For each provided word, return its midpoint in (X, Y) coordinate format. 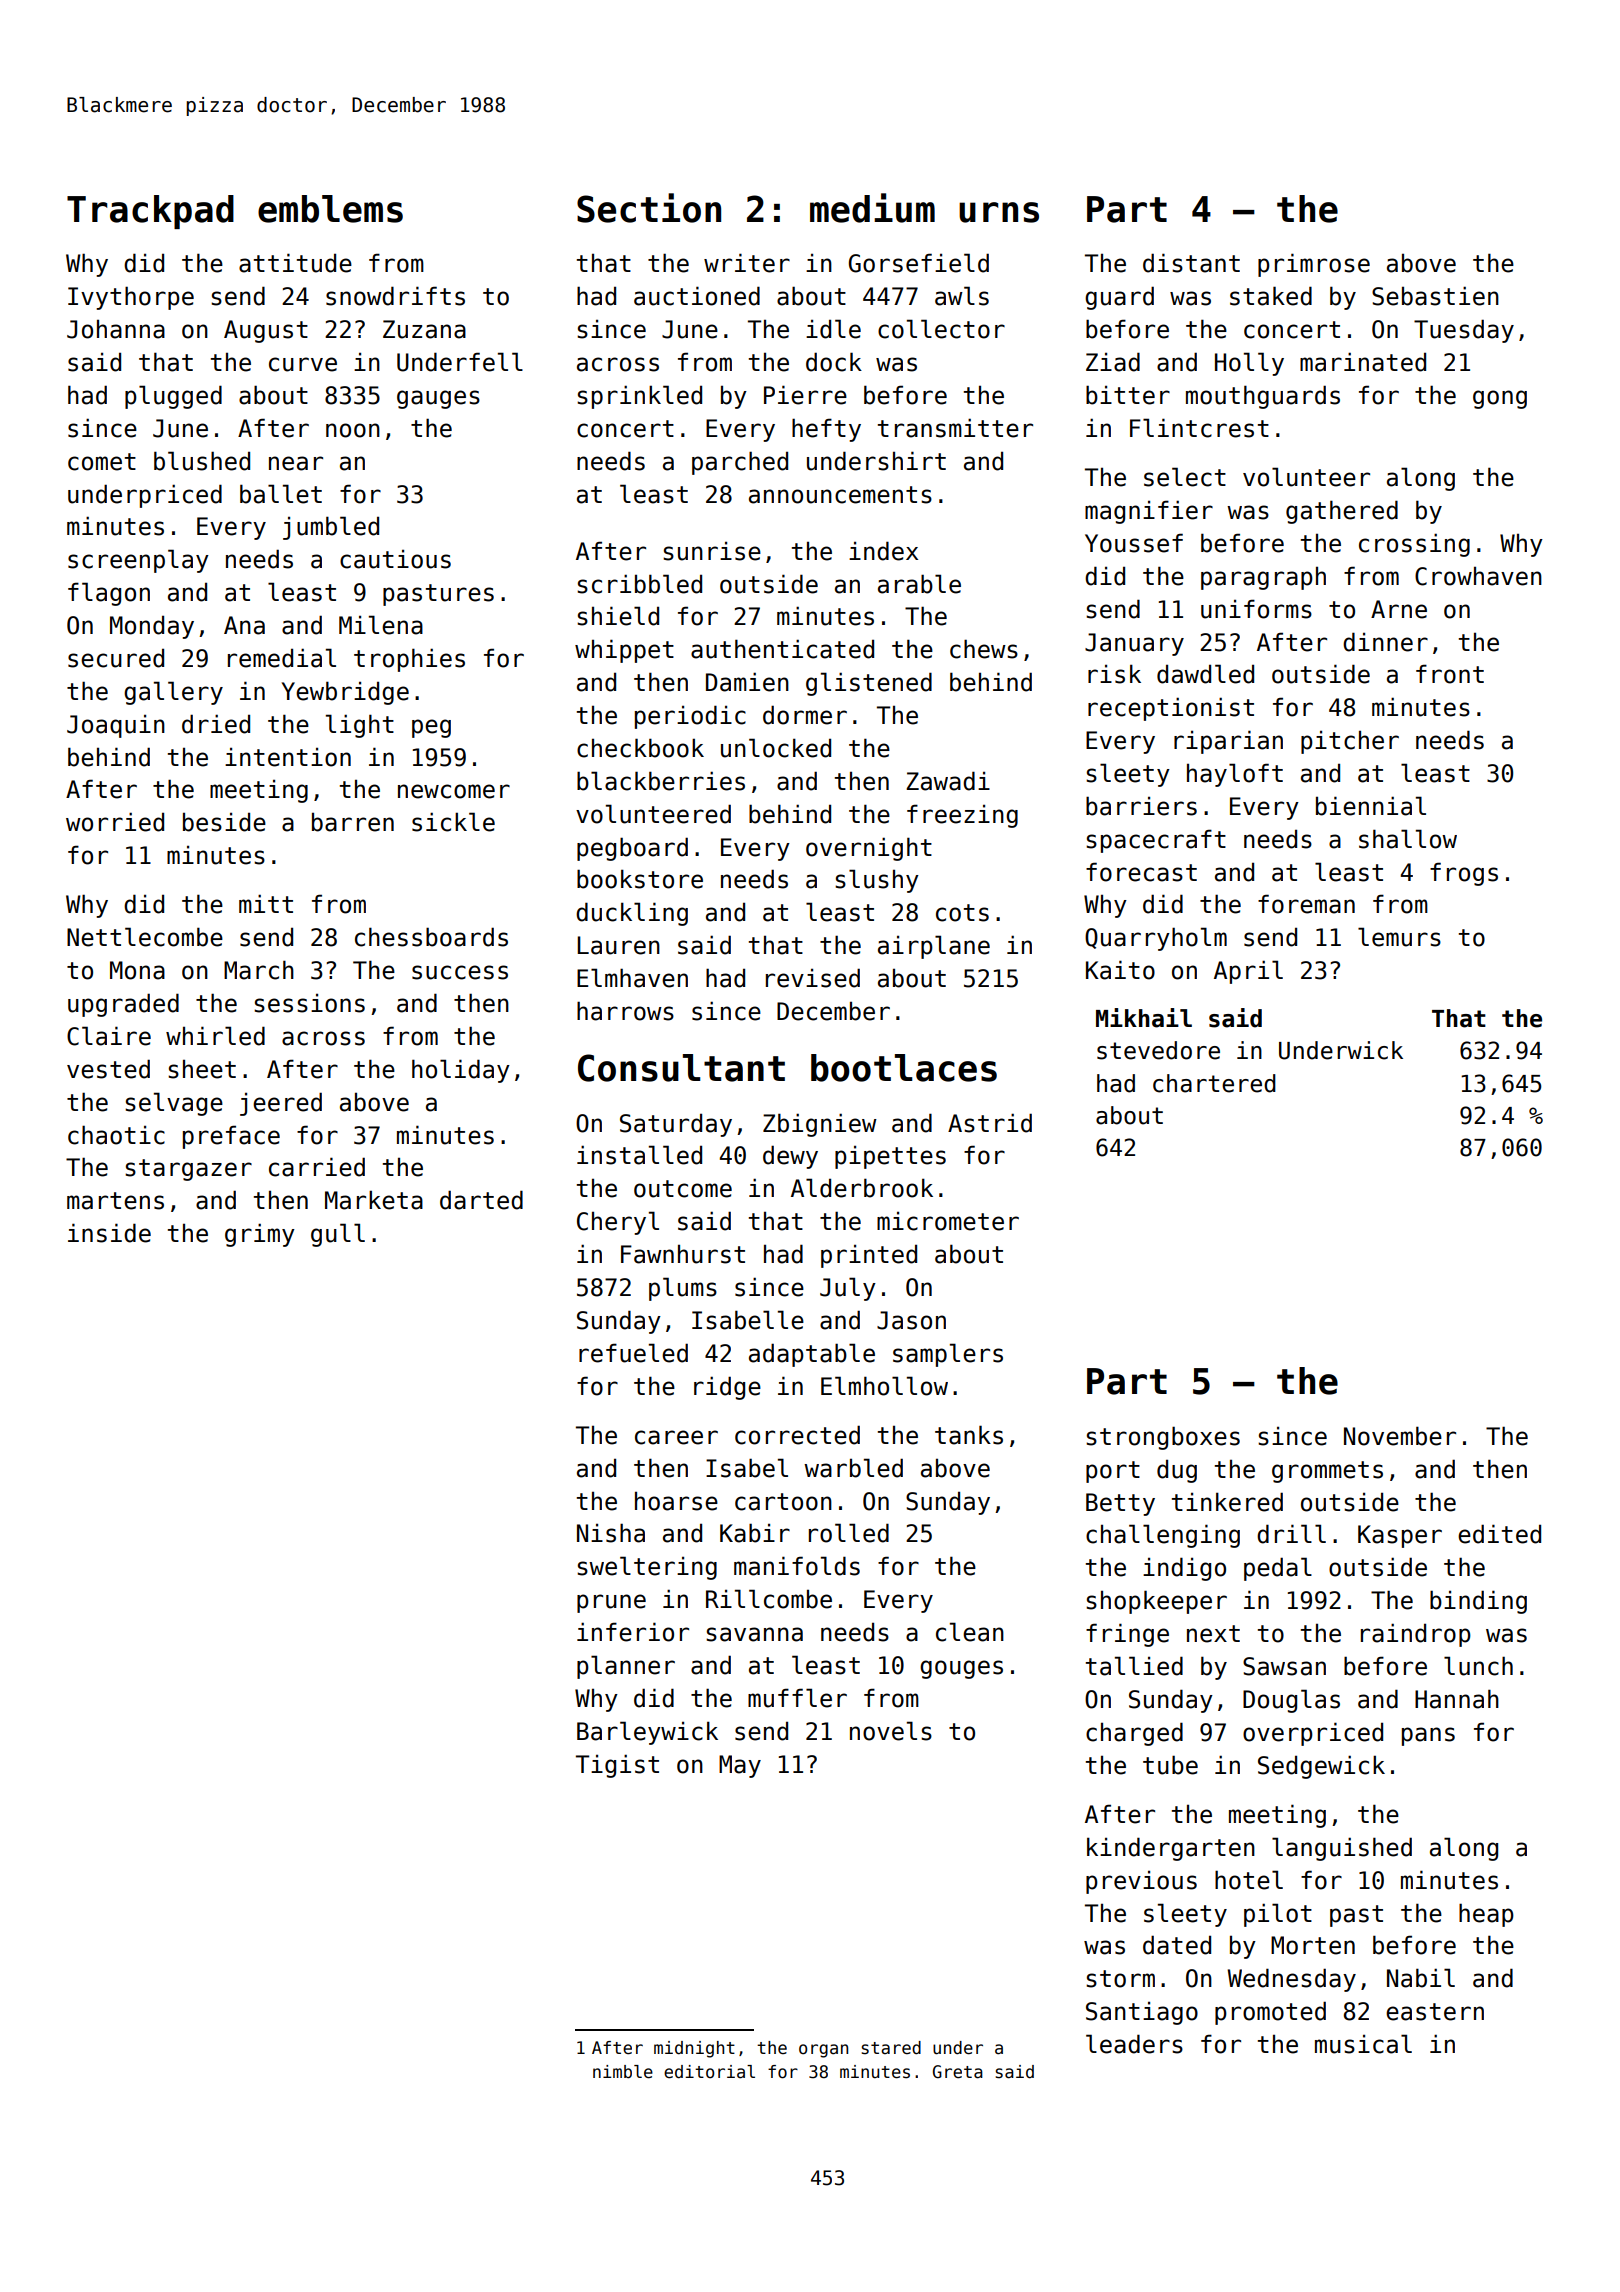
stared (891, 2048)
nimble (623, 2072)
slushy (877, 881)
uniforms (1256, 609)
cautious (395, 559)
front (1450, 674)
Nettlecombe (145, 937)
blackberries (661, 781)
